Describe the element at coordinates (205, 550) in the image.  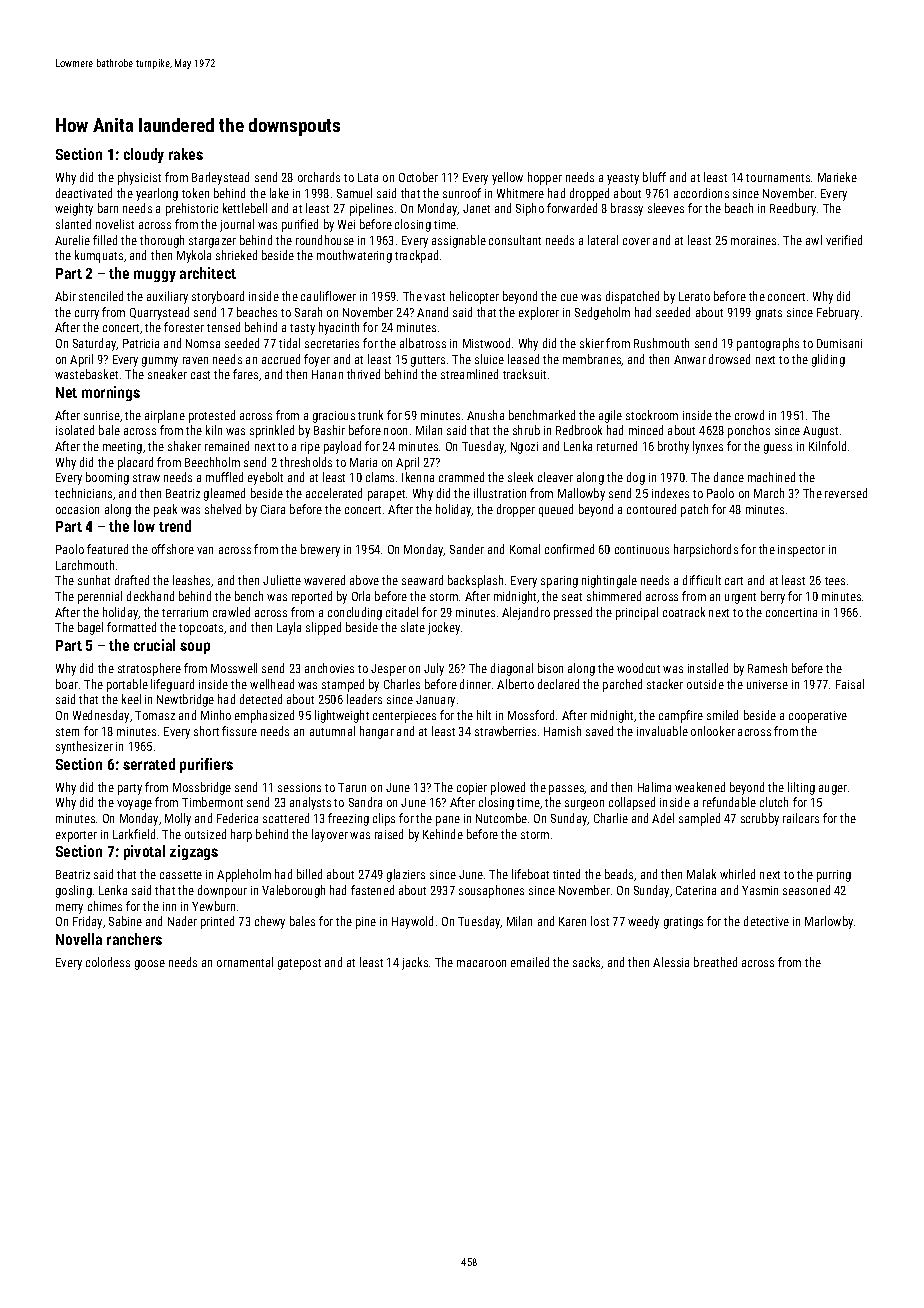
I see `van` at that location.
